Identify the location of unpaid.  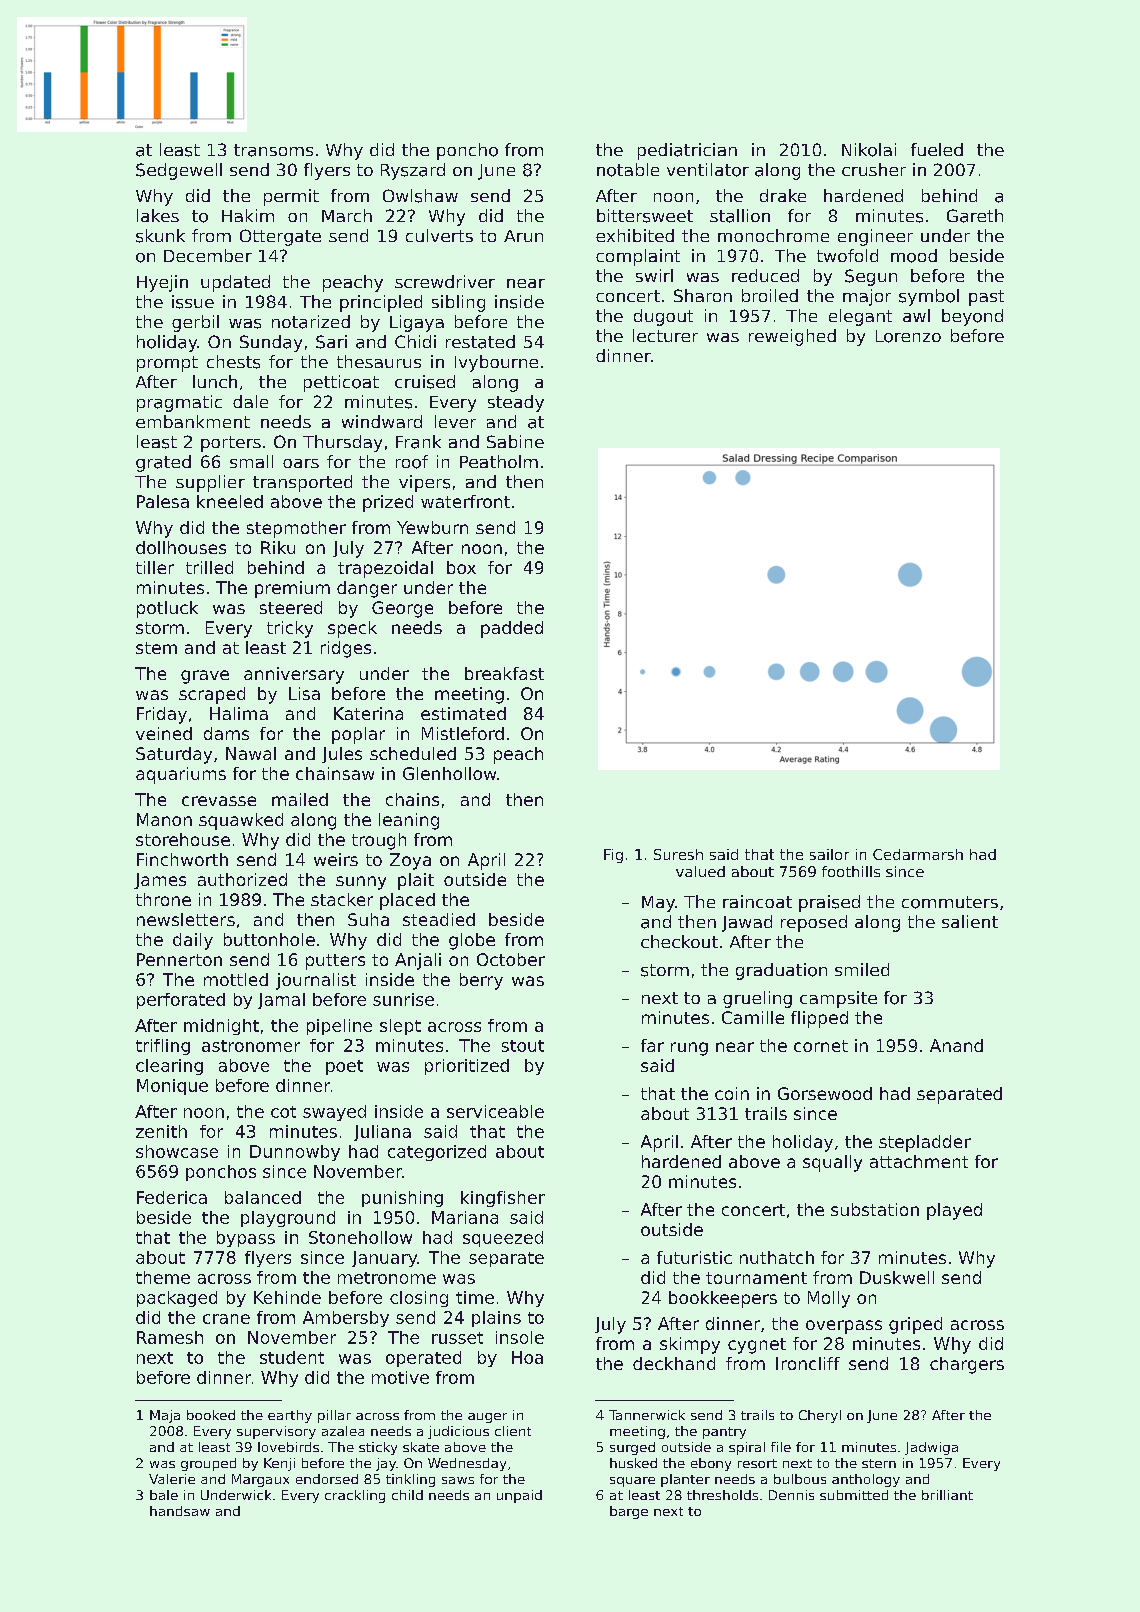
(519, 1496).
